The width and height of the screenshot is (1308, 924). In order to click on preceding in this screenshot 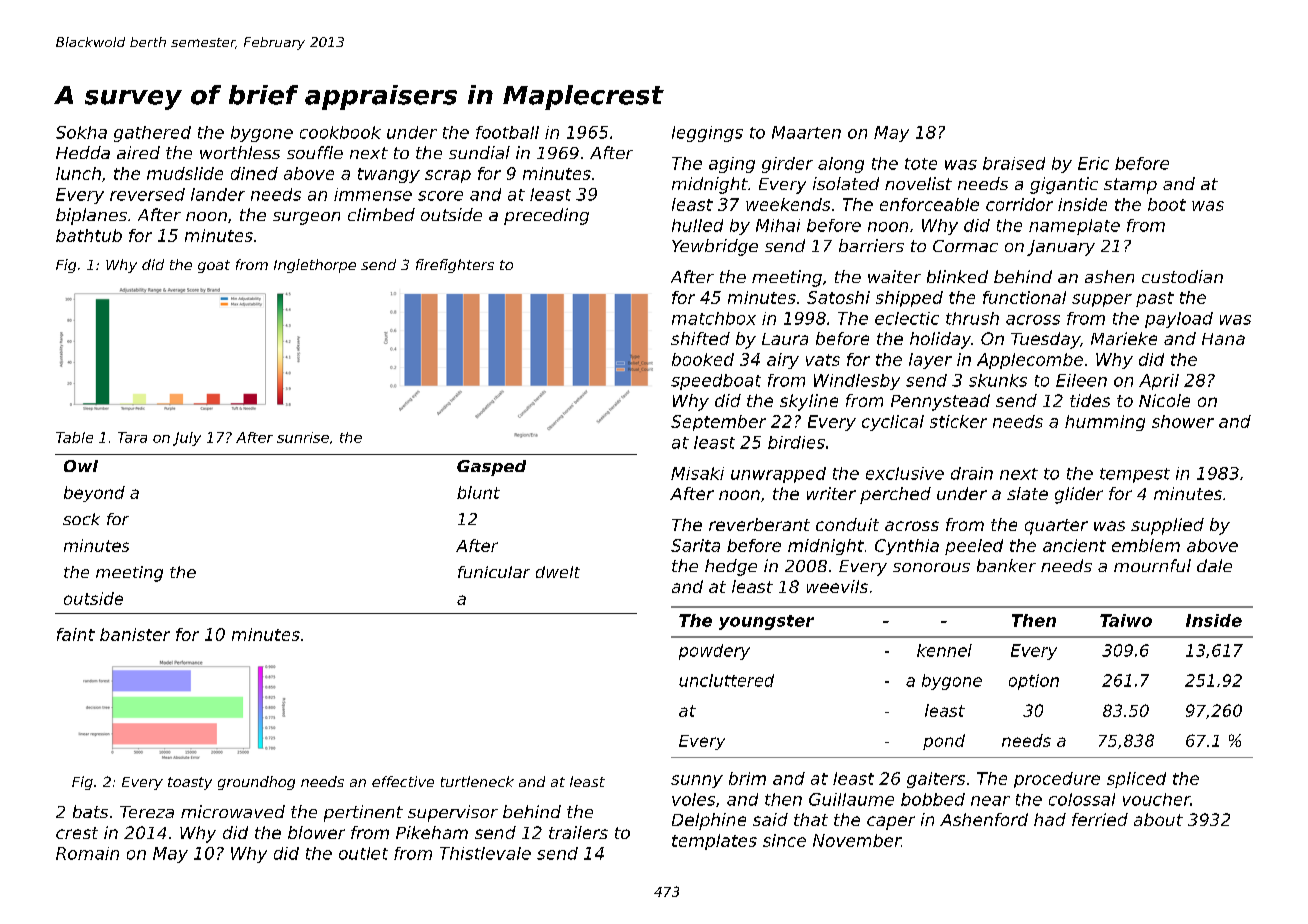, I will do `click(546, 216)`.
